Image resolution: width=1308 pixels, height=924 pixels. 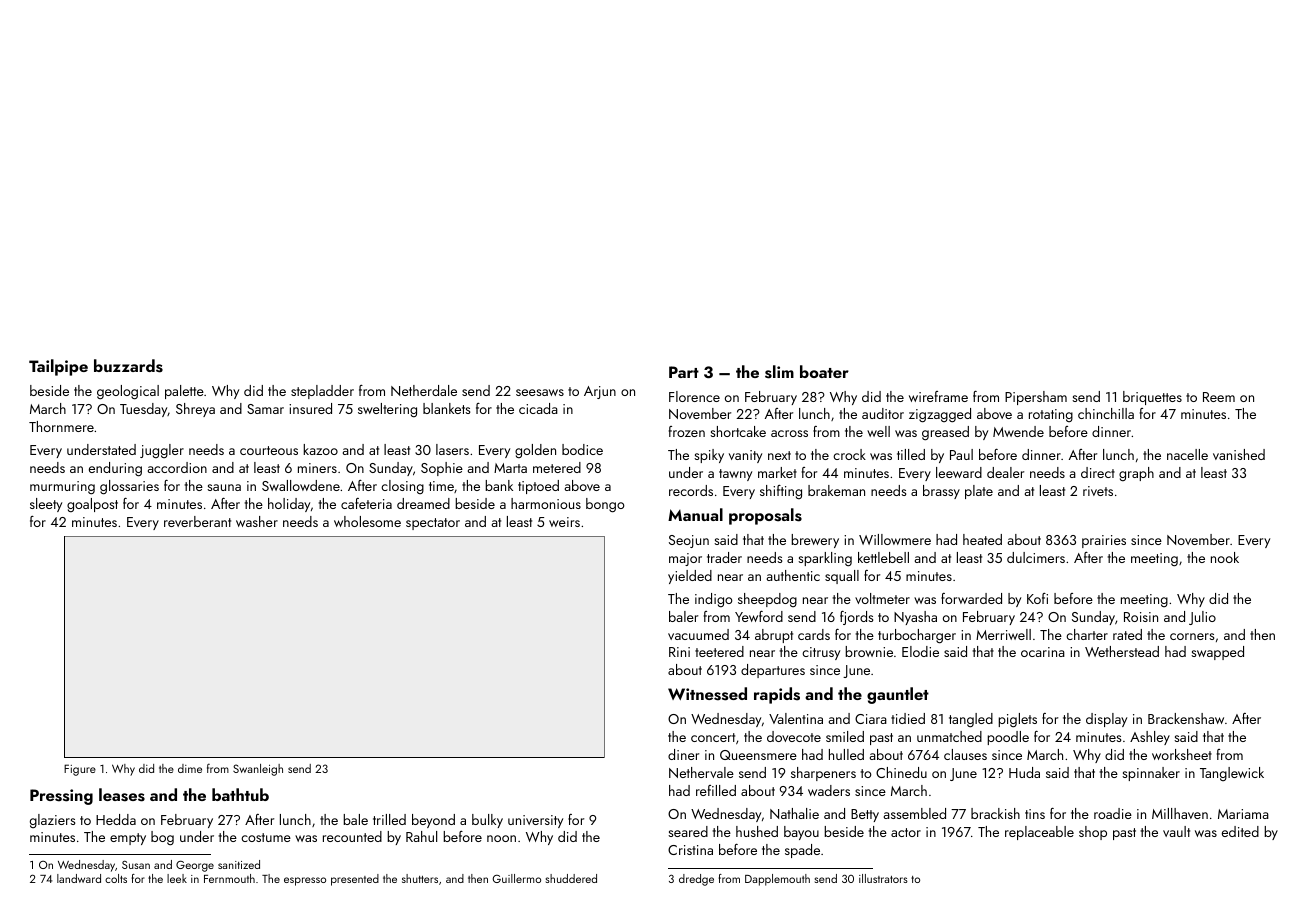 I want to click on Thornmere, so click(x=61, y=426).
